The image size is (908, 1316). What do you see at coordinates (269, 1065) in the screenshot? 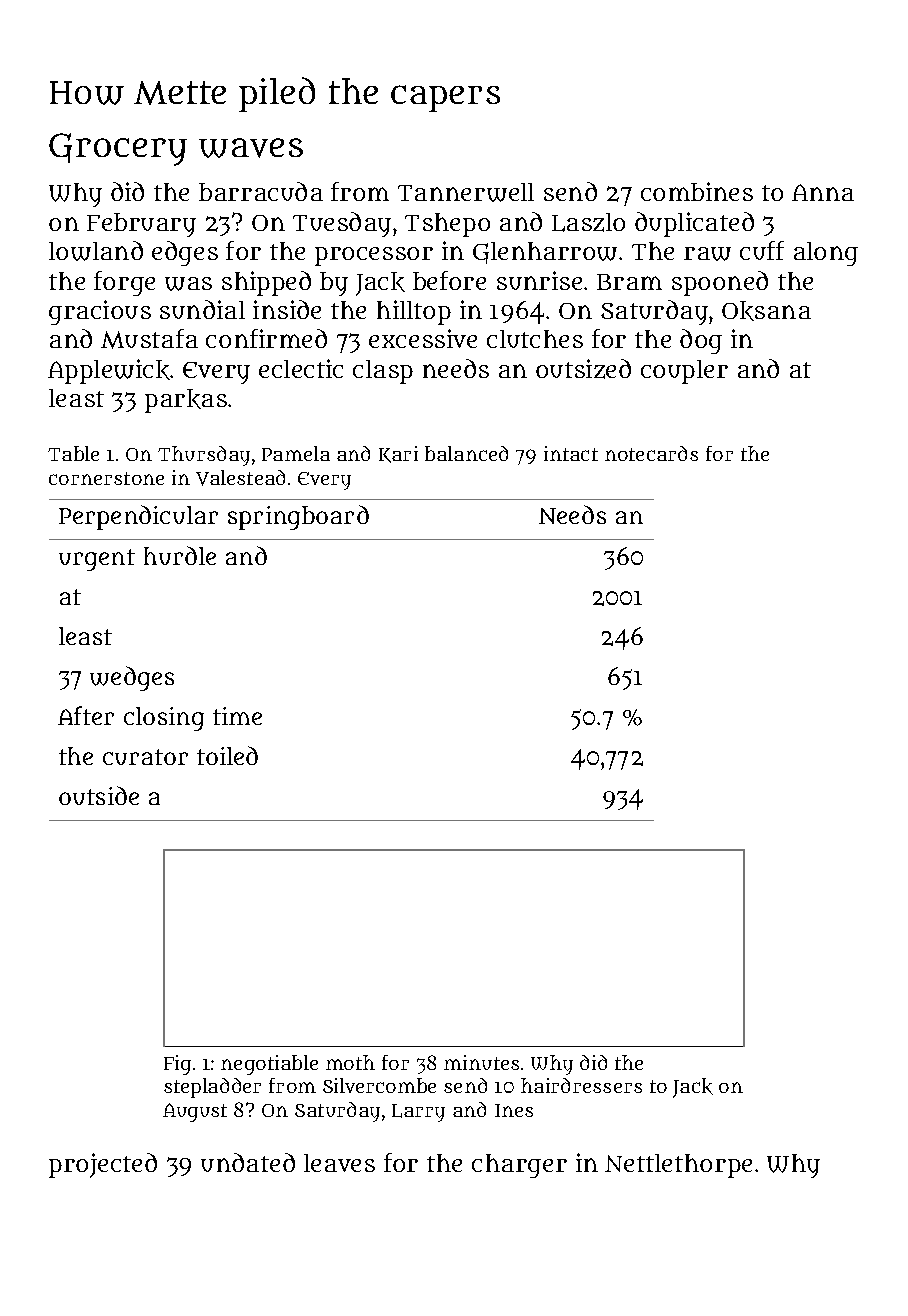
I see `negotiable` at bounding box center [269, 1065].
